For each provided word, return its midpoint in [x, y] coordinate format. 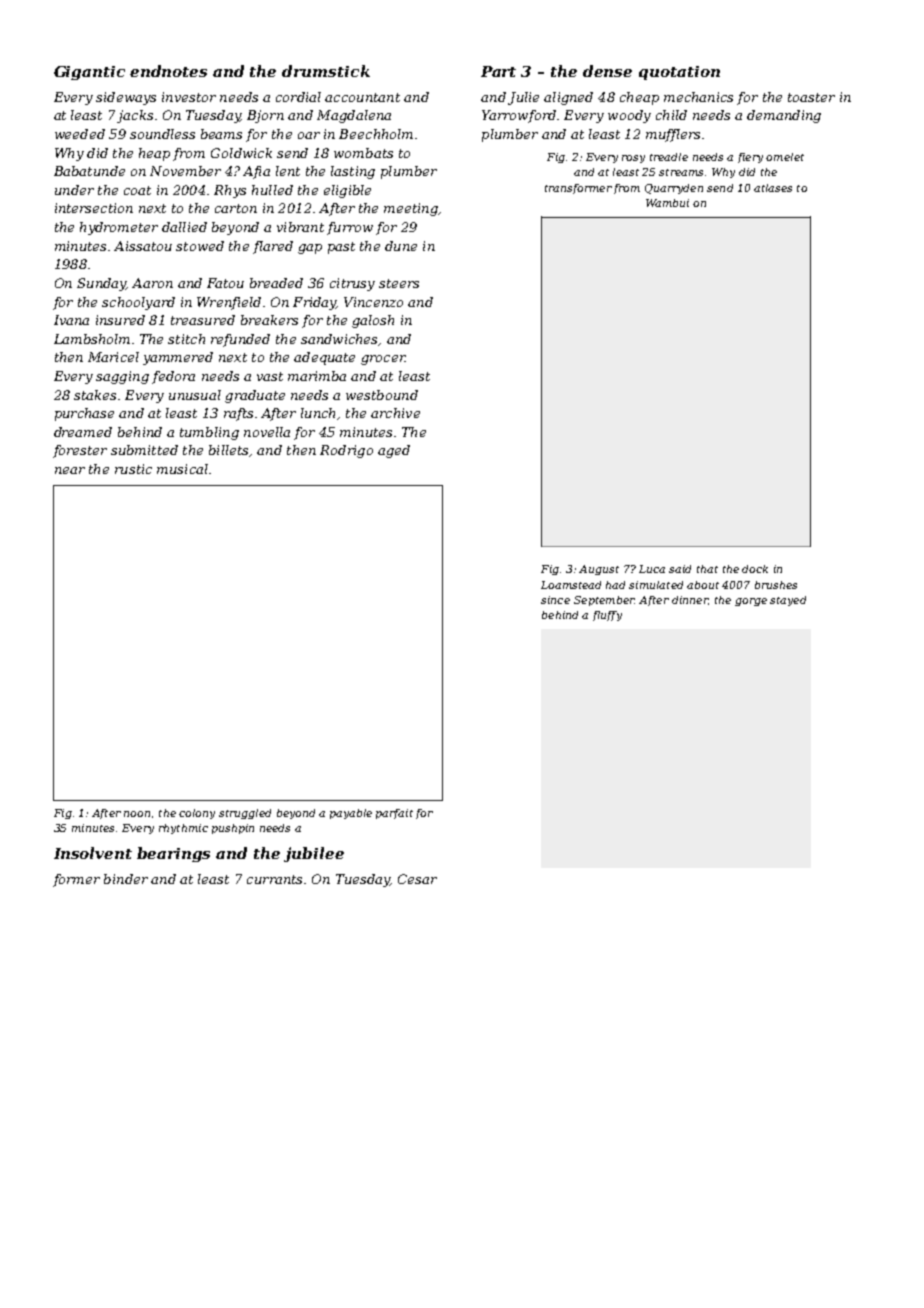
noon [137, 814]
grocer [383, 360]
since [555, 600]
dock [755, 569]
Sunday [101, 284]
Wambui [667, 203]
